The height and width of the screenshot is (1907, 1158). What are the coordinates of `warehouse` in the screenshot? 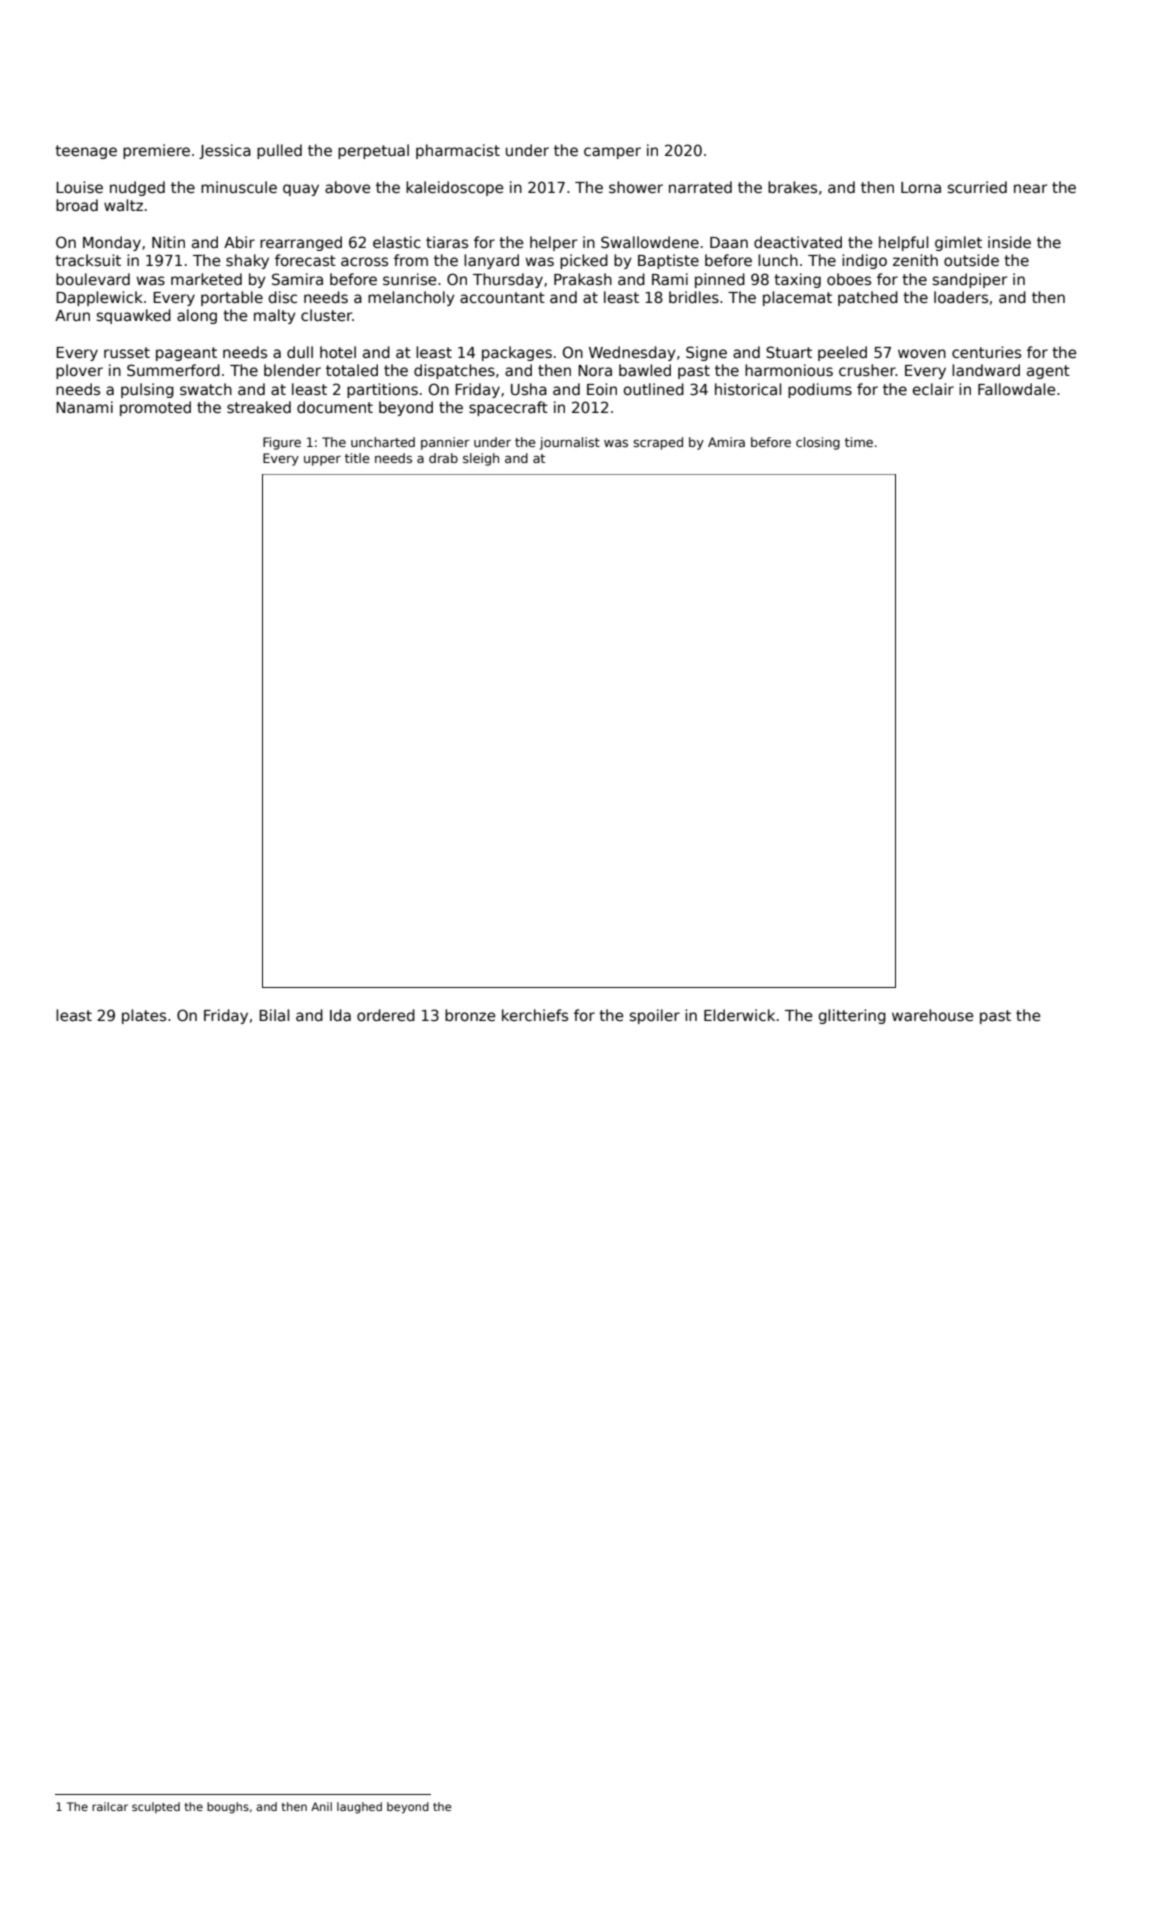 It's located at (933, 1015).
